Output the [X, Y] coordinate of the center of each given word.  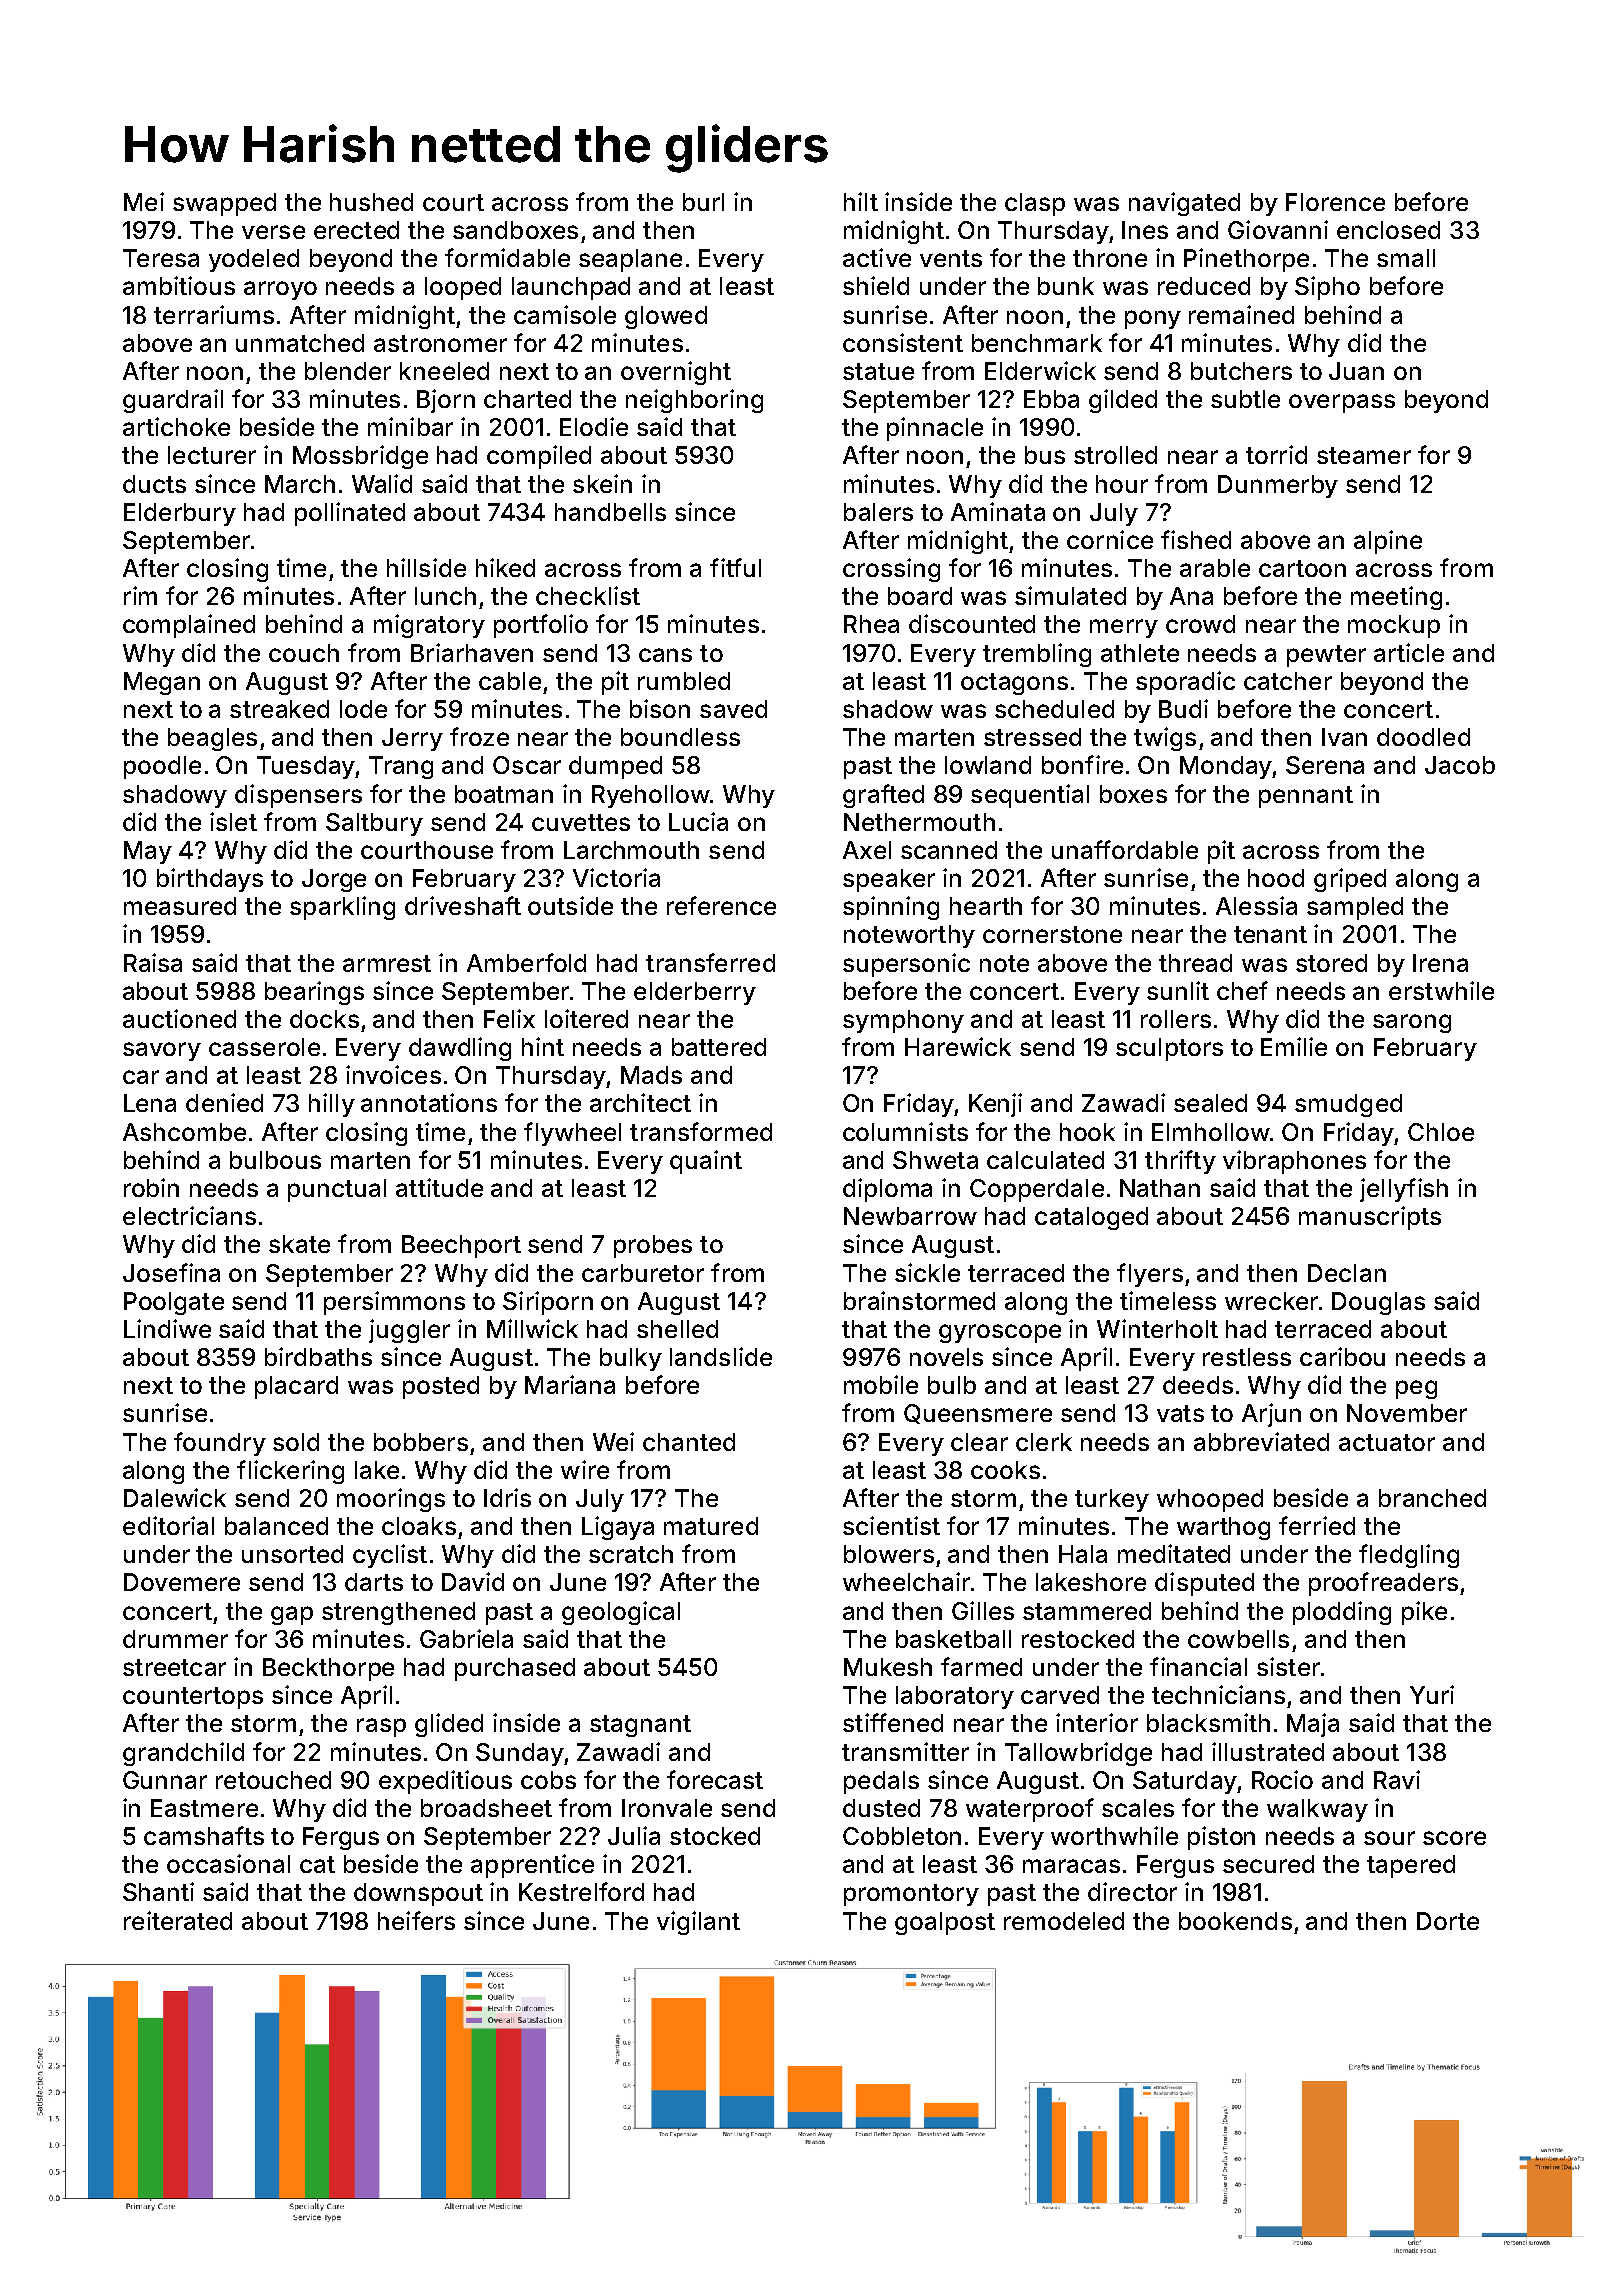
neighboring [694, 401]
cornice [1110, 539]
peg [1416, 1389]
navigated [1184, 204]
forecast [715, 1779]
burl [703, 202]
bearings [314, 993]
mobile [881, 1384]
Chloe [1441, 1132]
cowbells [1238, 1639]
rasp [381, 1727]
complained [189, 626]
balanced [276, 1526]
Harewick [958, 1046]
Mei [144, 201]
